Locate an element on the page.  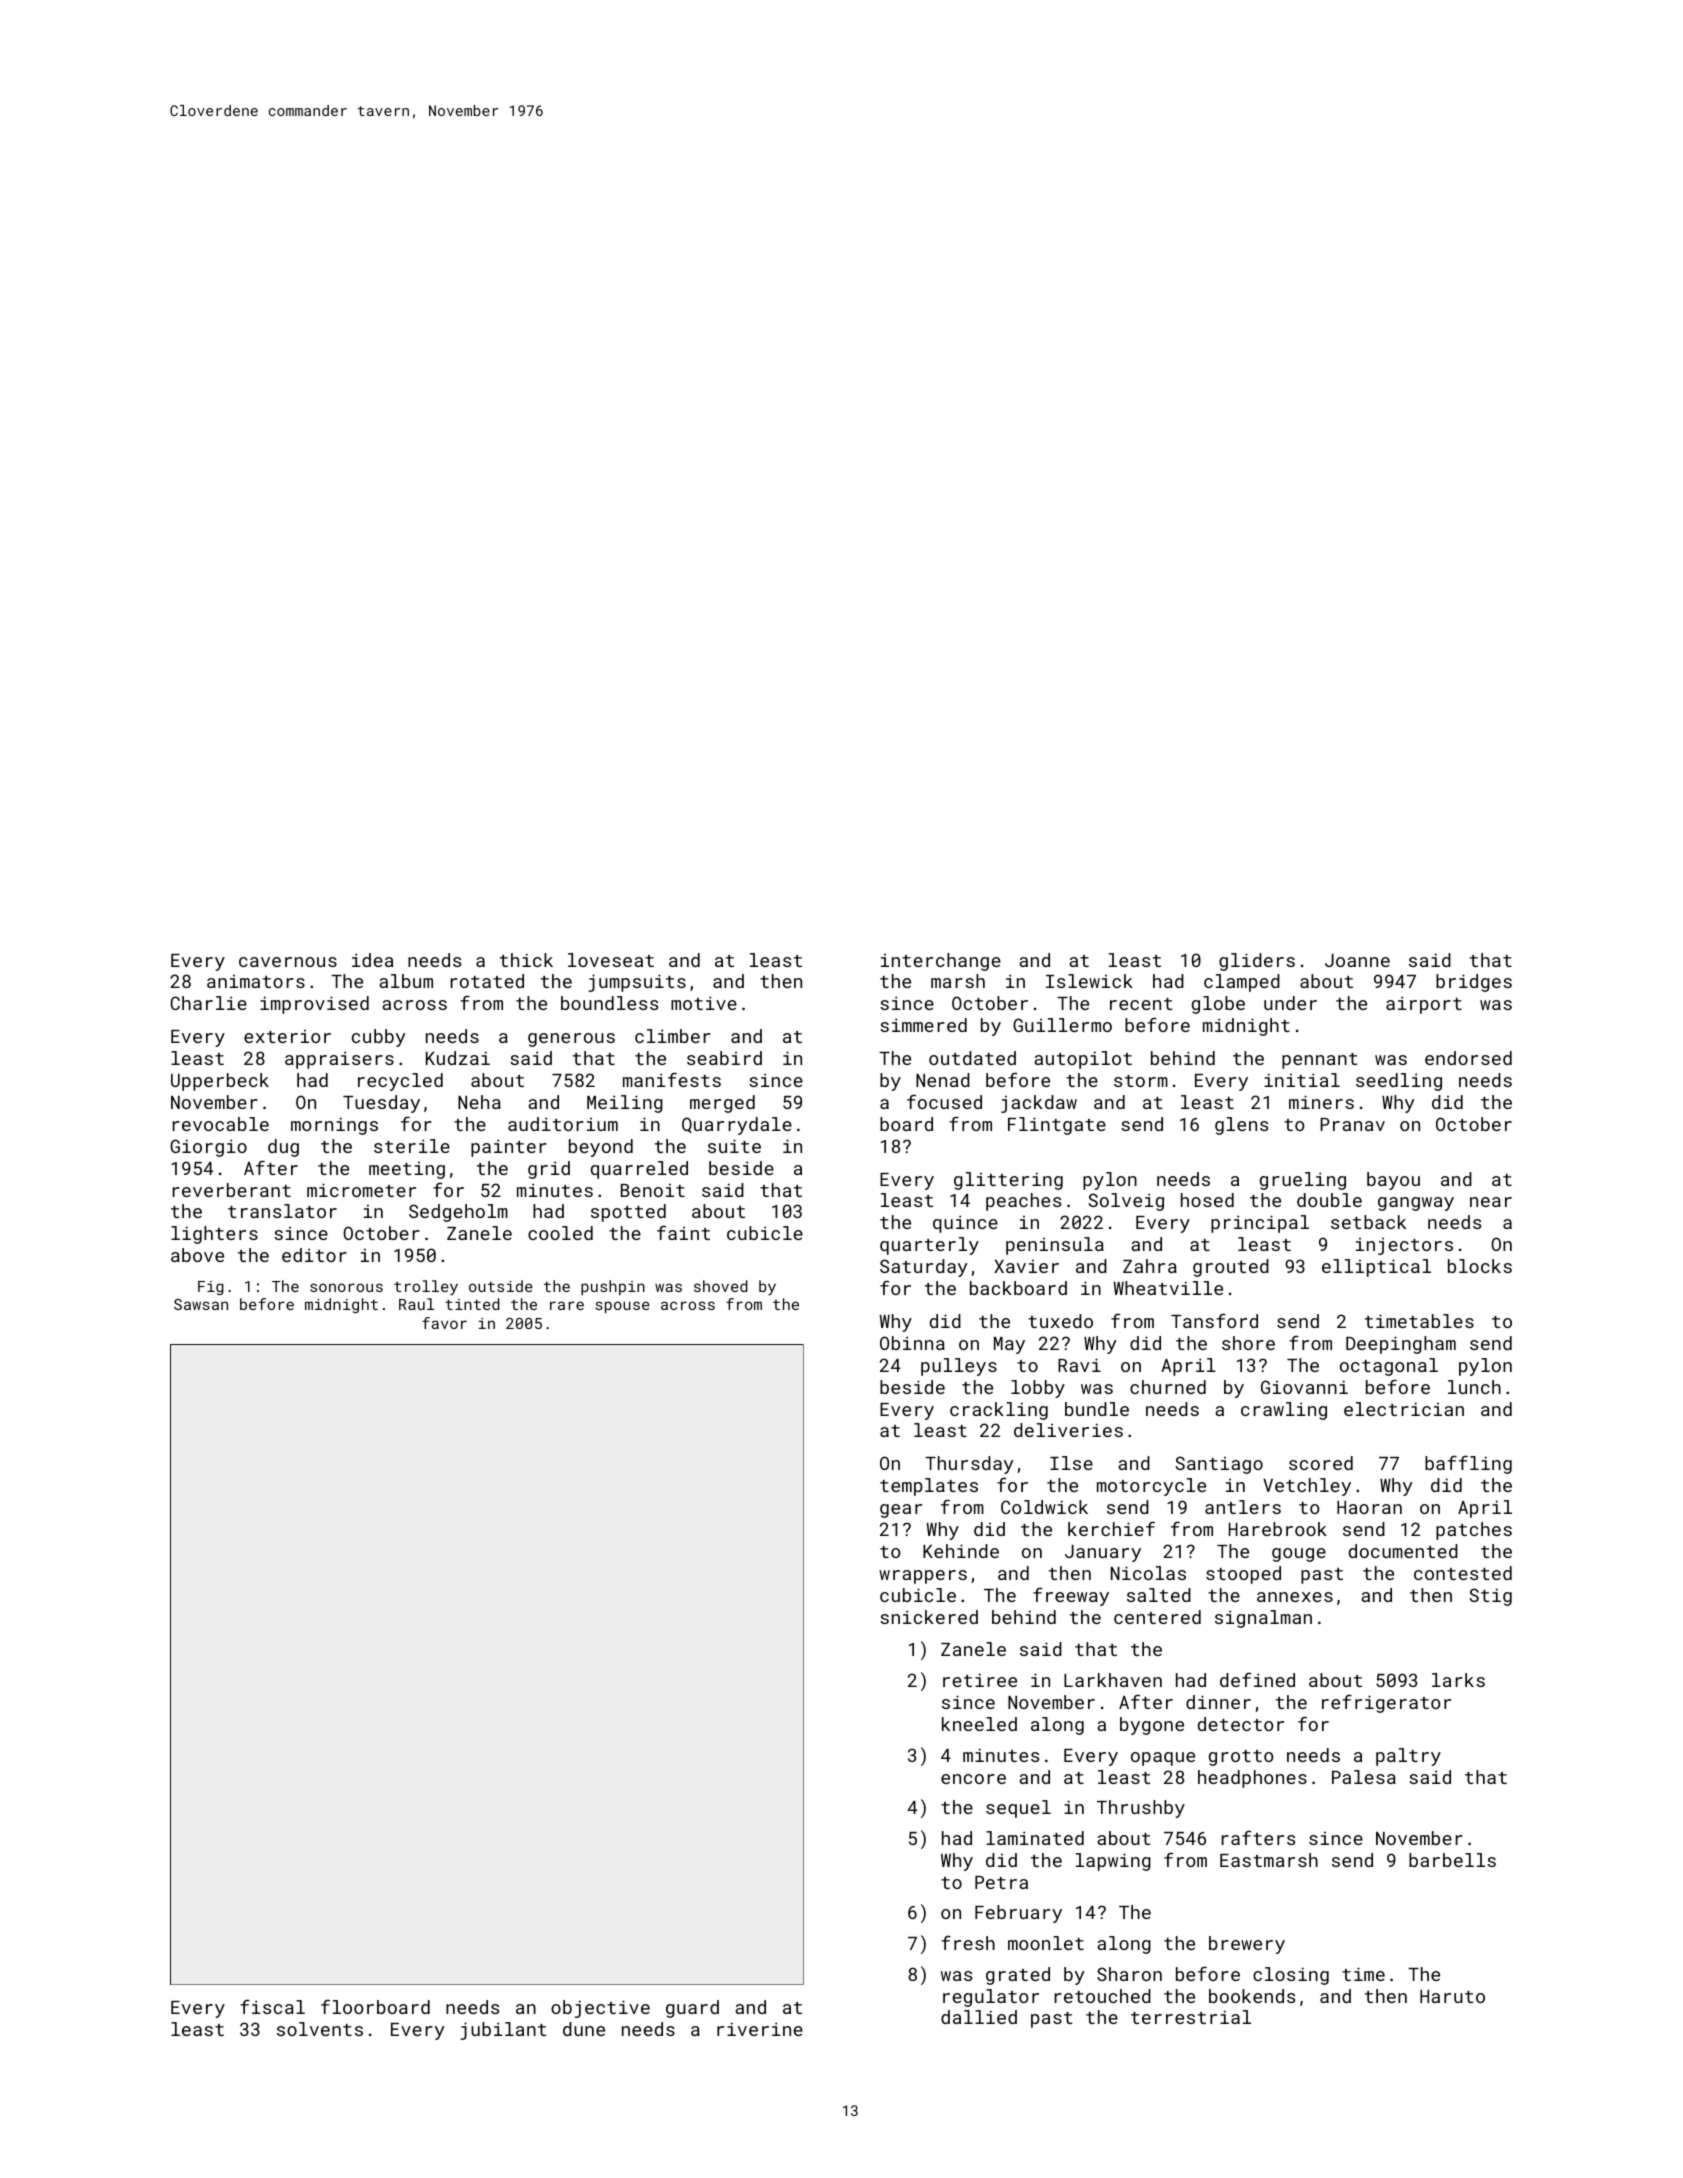
electrician is located at coordinates (1404, 1409).
